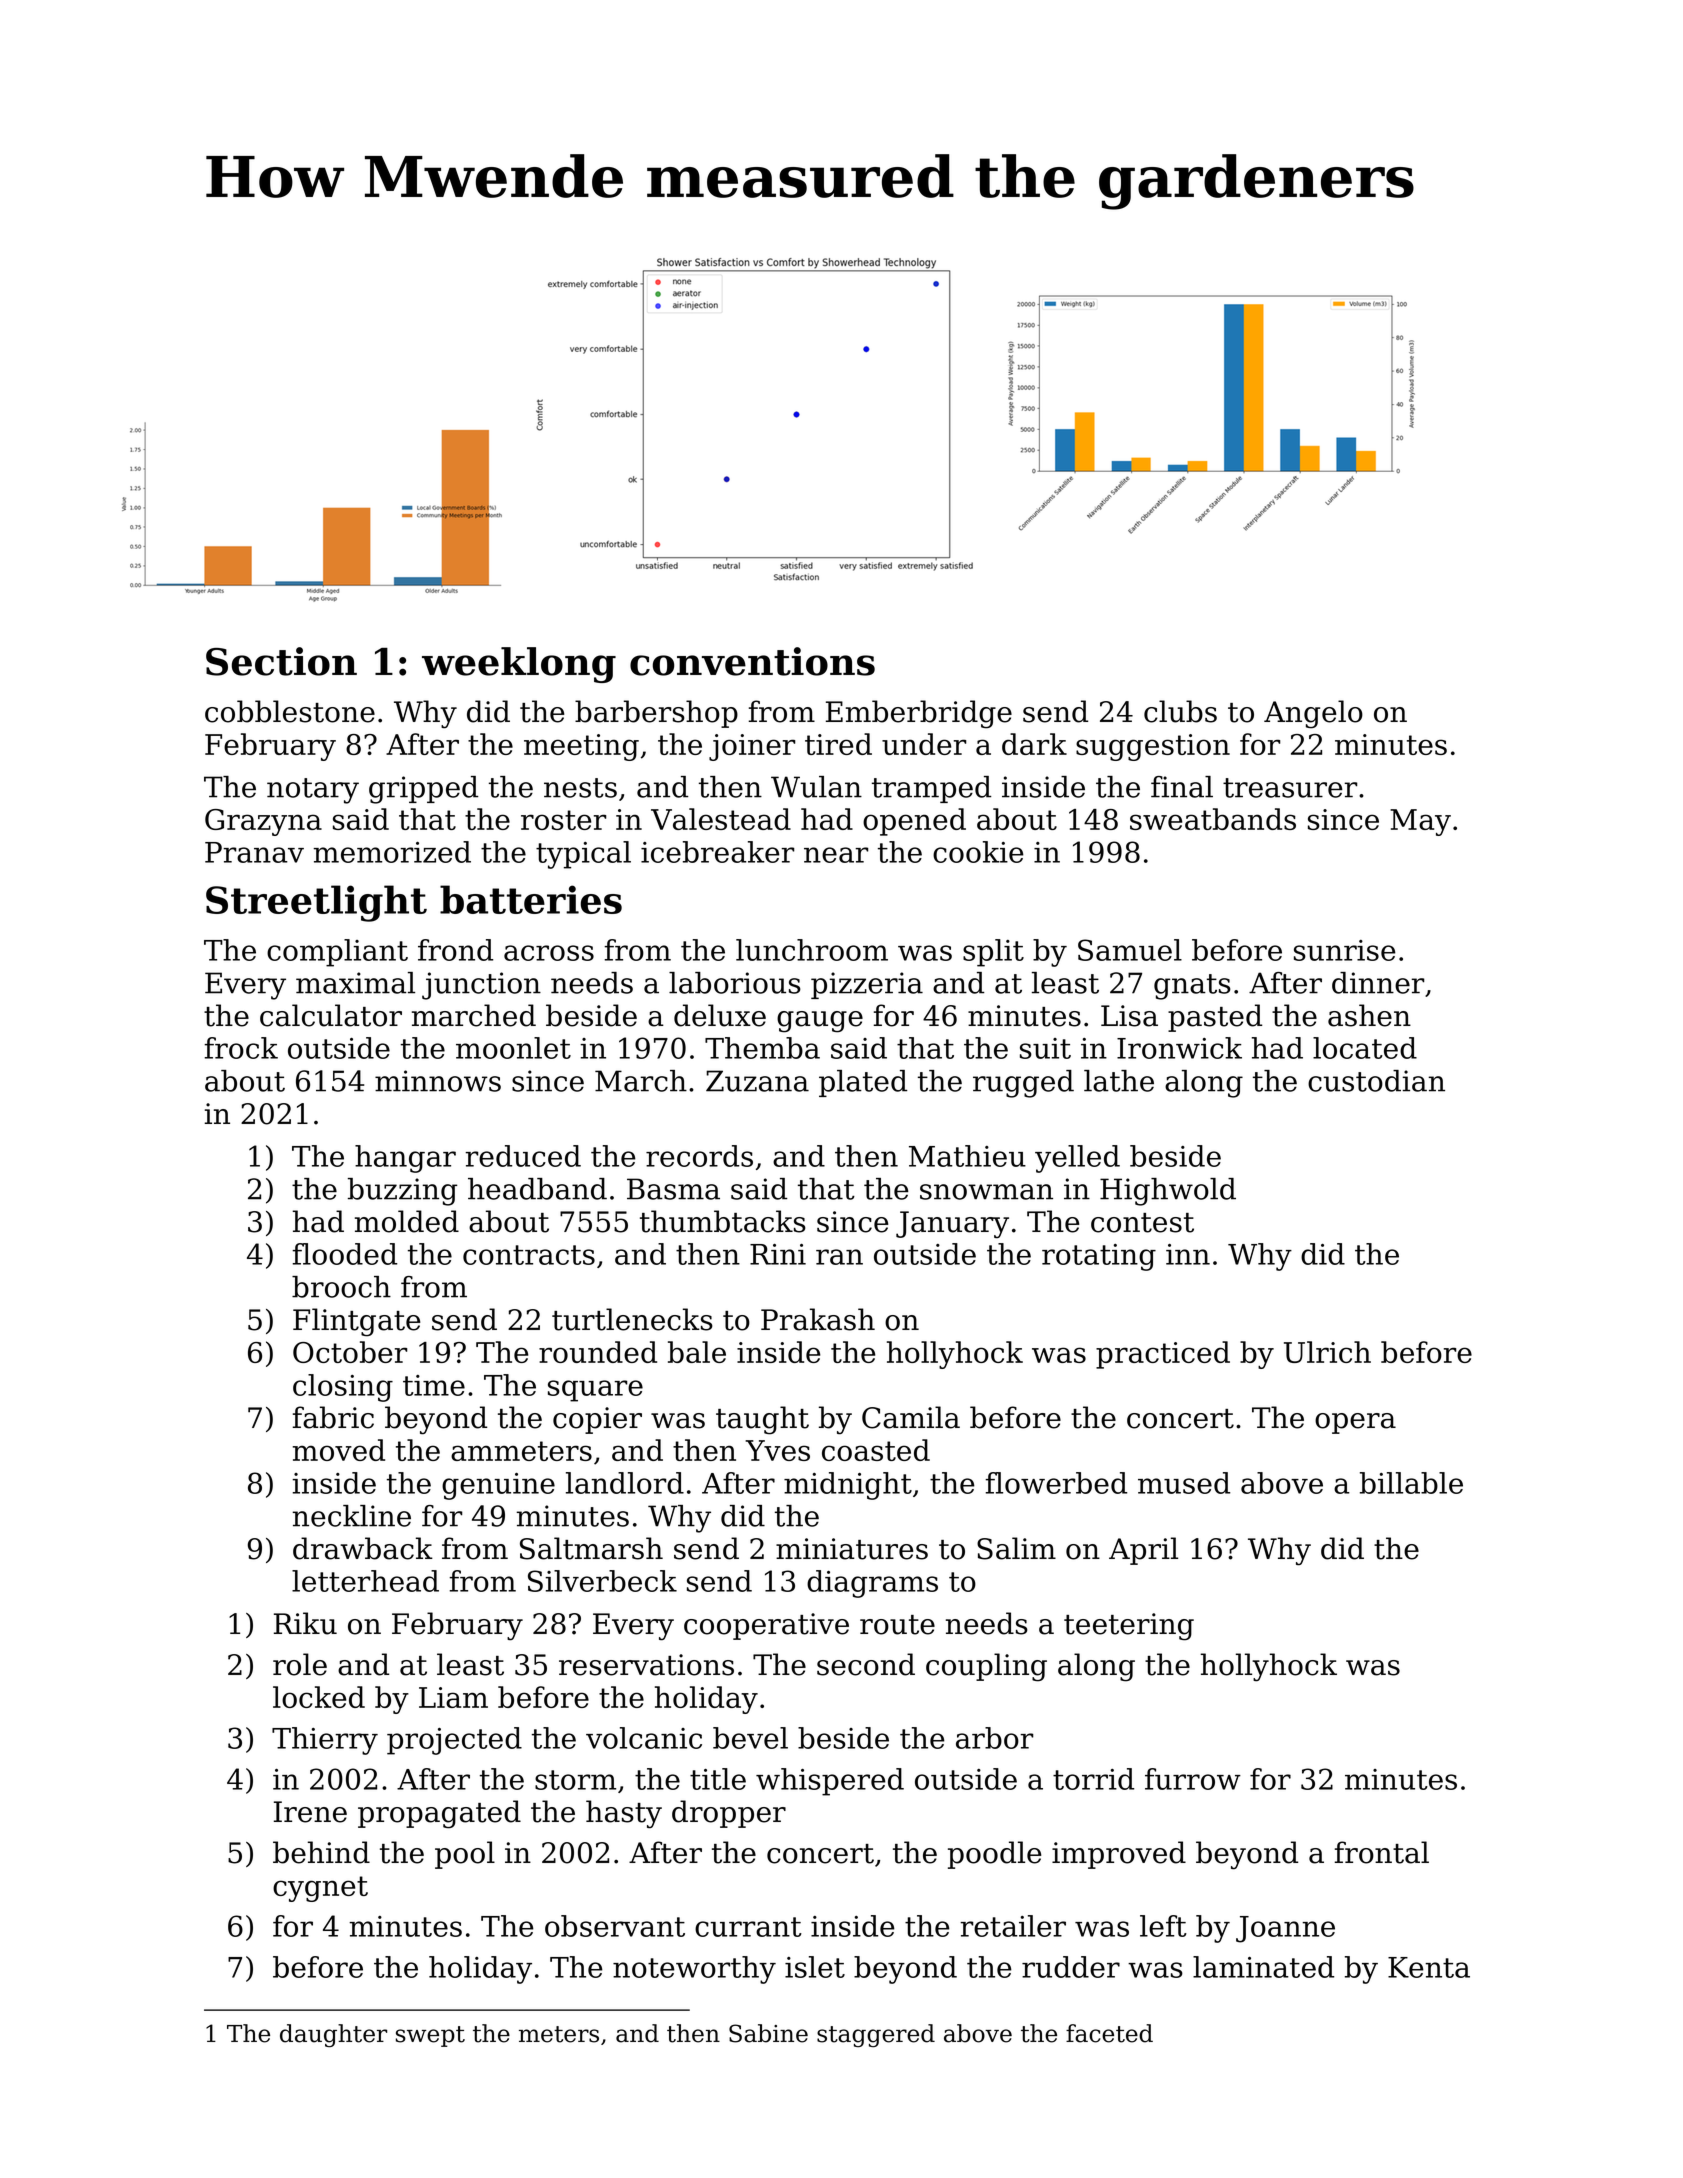  Describe the element at coordinates (757, 1081) in the document. I see `Zuzana` at that location.
